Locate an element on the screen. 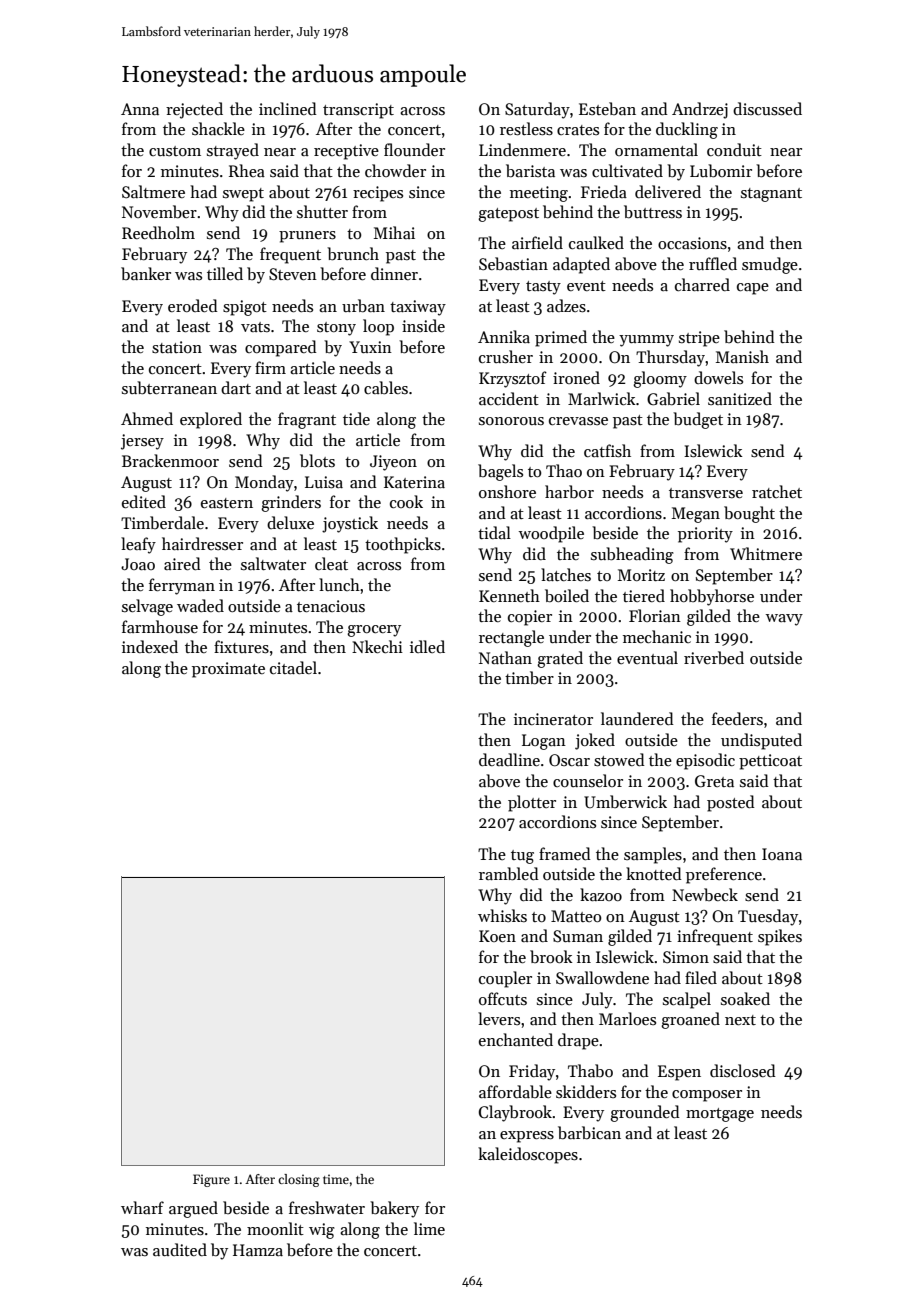 The height and width of the screenshot is (1308, 924). proximate is located at coordinates (228, 670).
